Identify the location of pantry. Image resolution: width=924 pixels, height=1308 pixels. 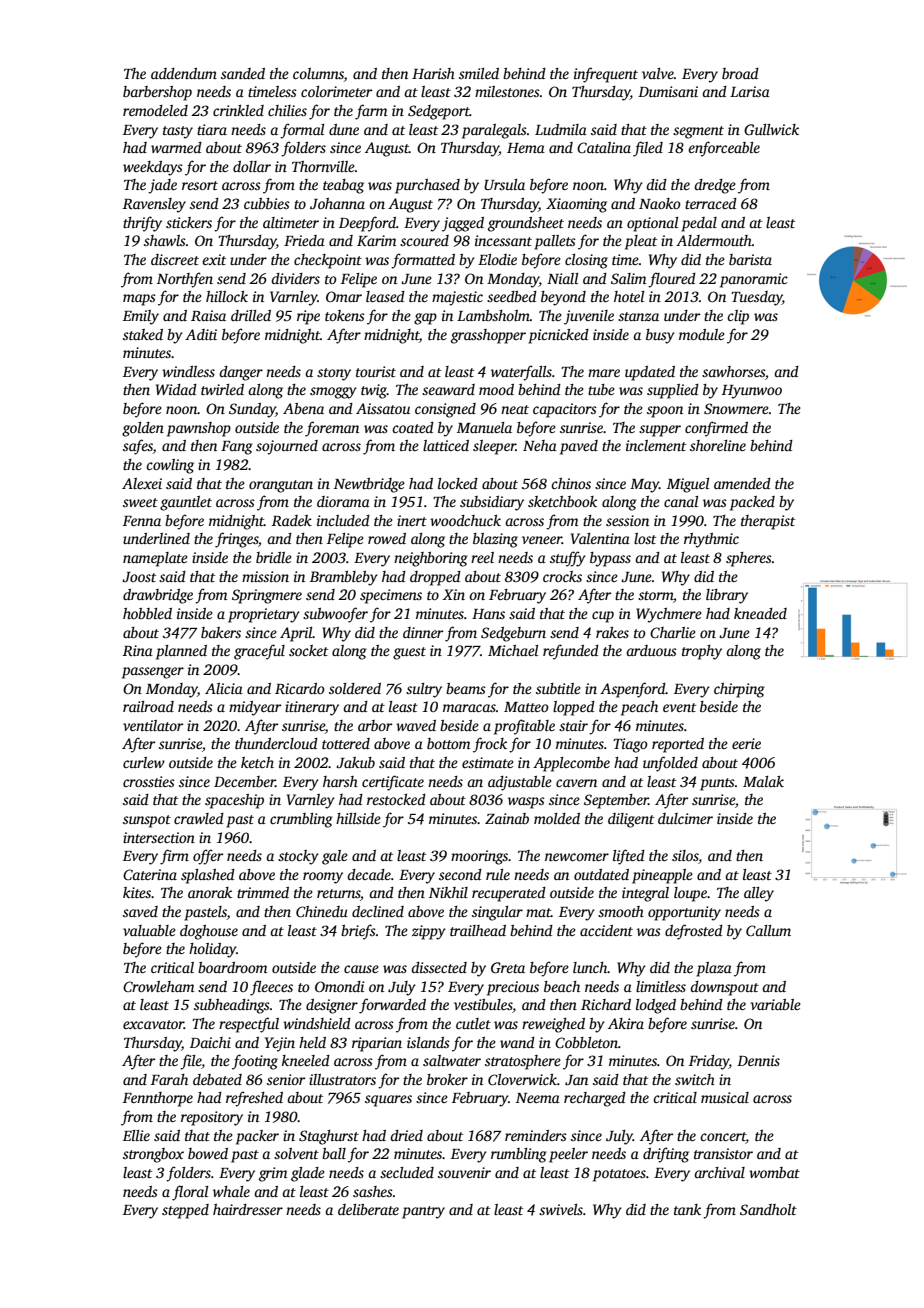
(423, 1212).
